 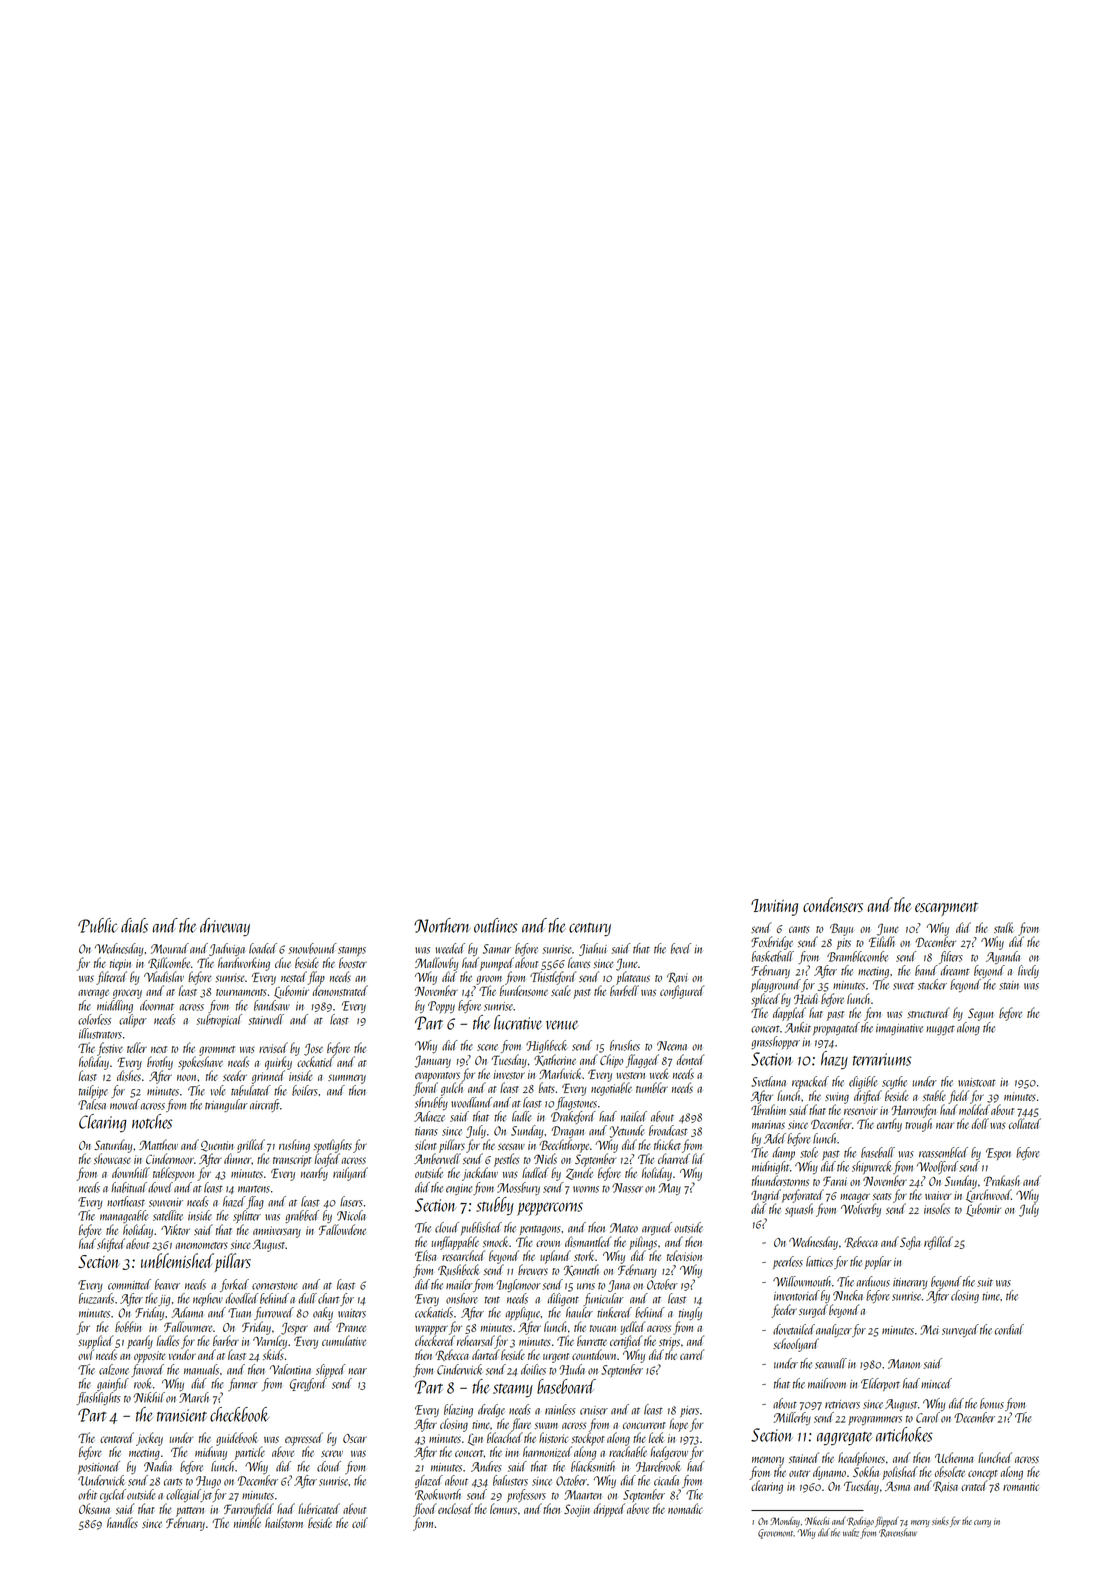 What do you see at coordinates (690, 1313) in the screenshot?
I see `tingly` at bounding box center [690, 1313].
